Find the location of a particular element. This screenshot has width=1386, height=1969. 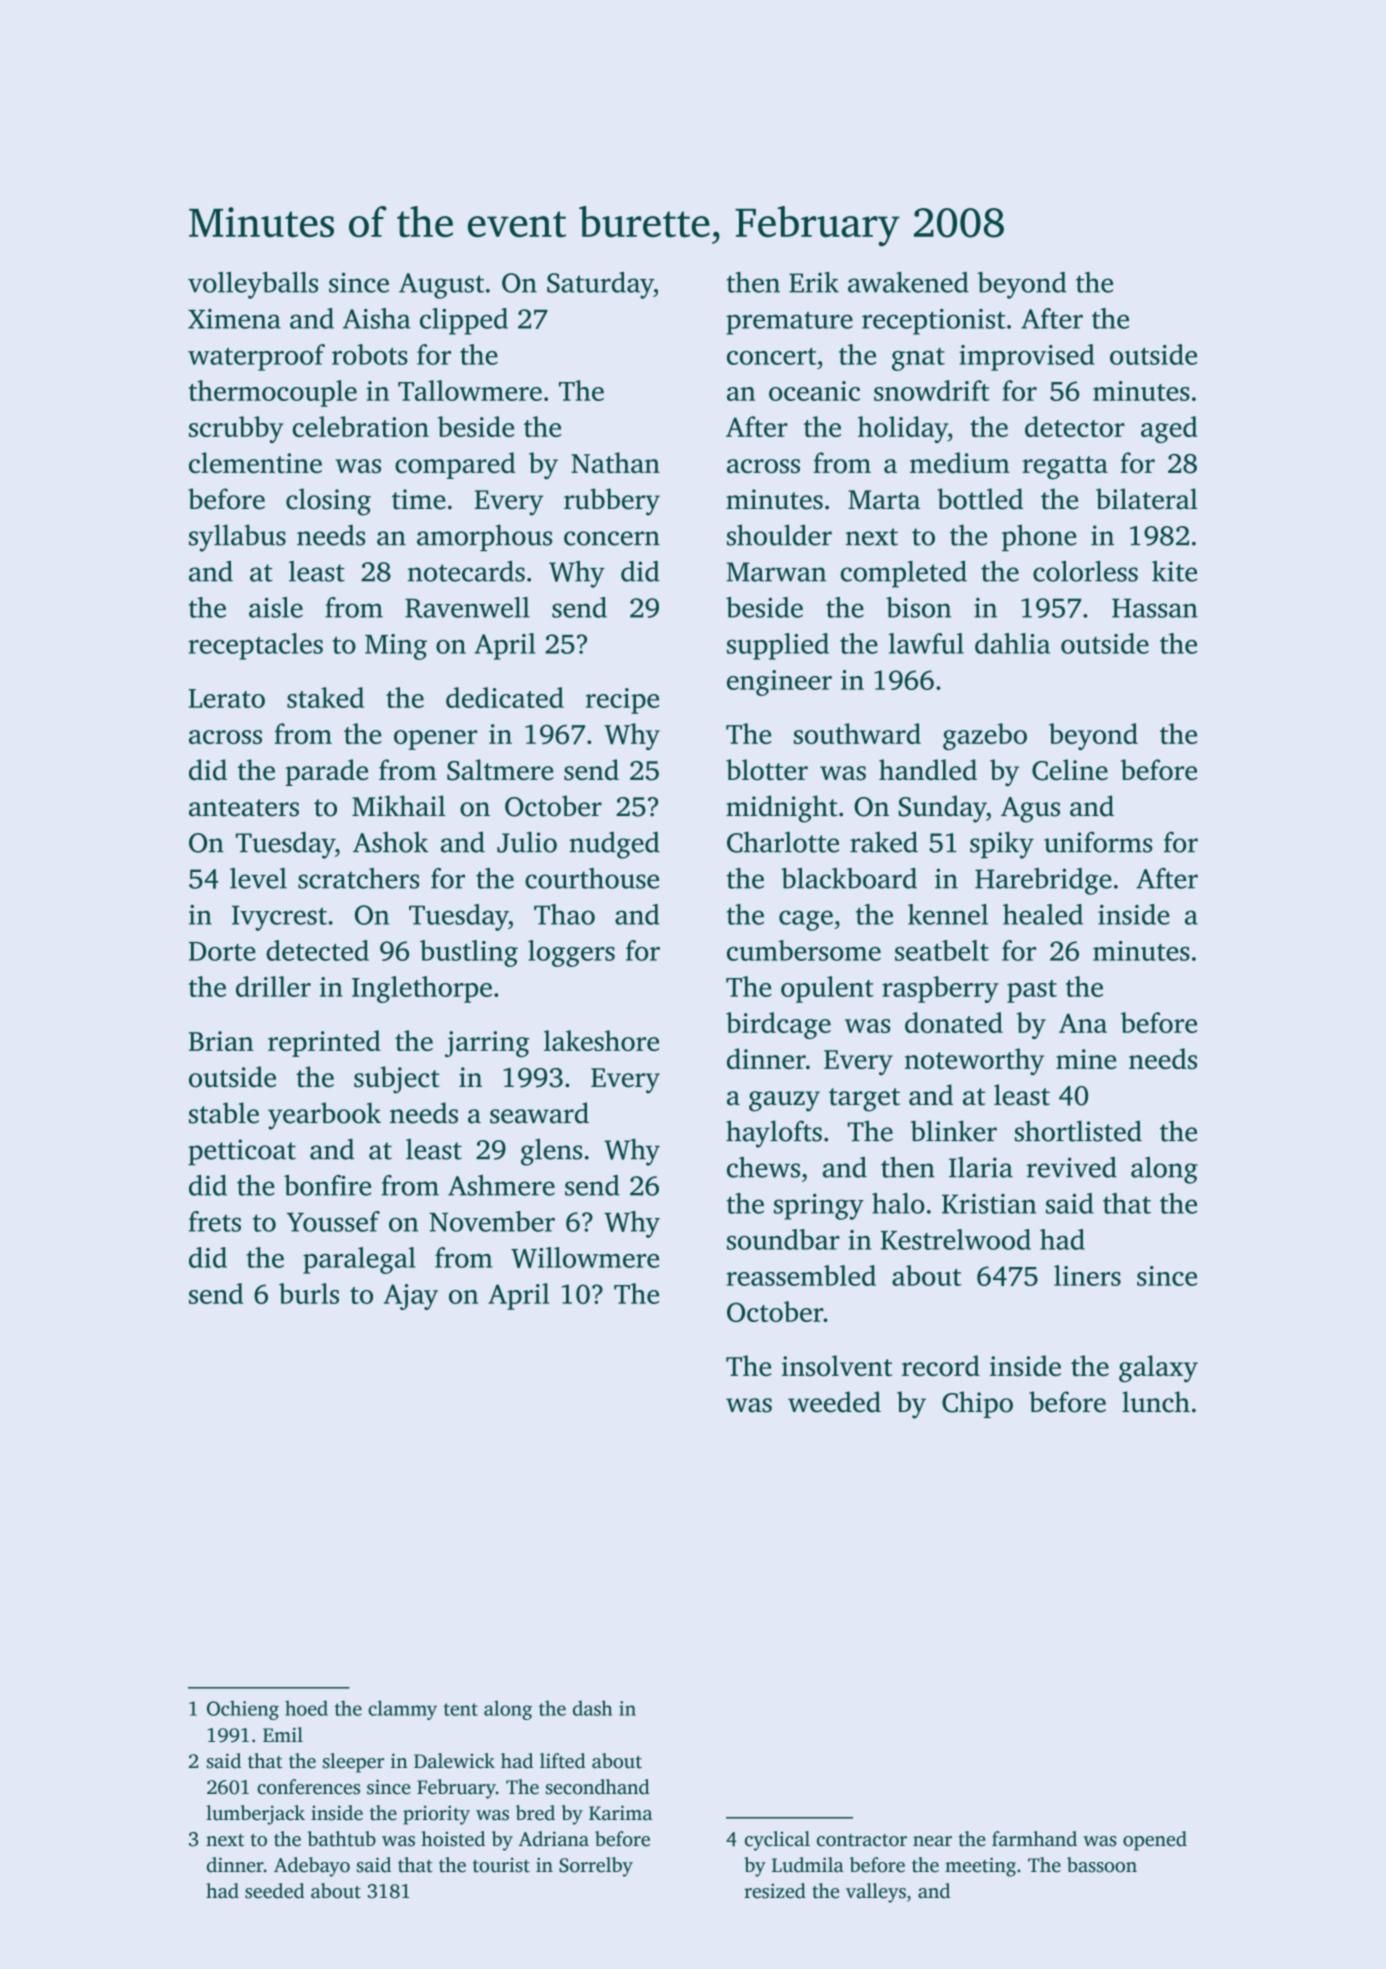

awakened is located at coordinates (908, 282).
